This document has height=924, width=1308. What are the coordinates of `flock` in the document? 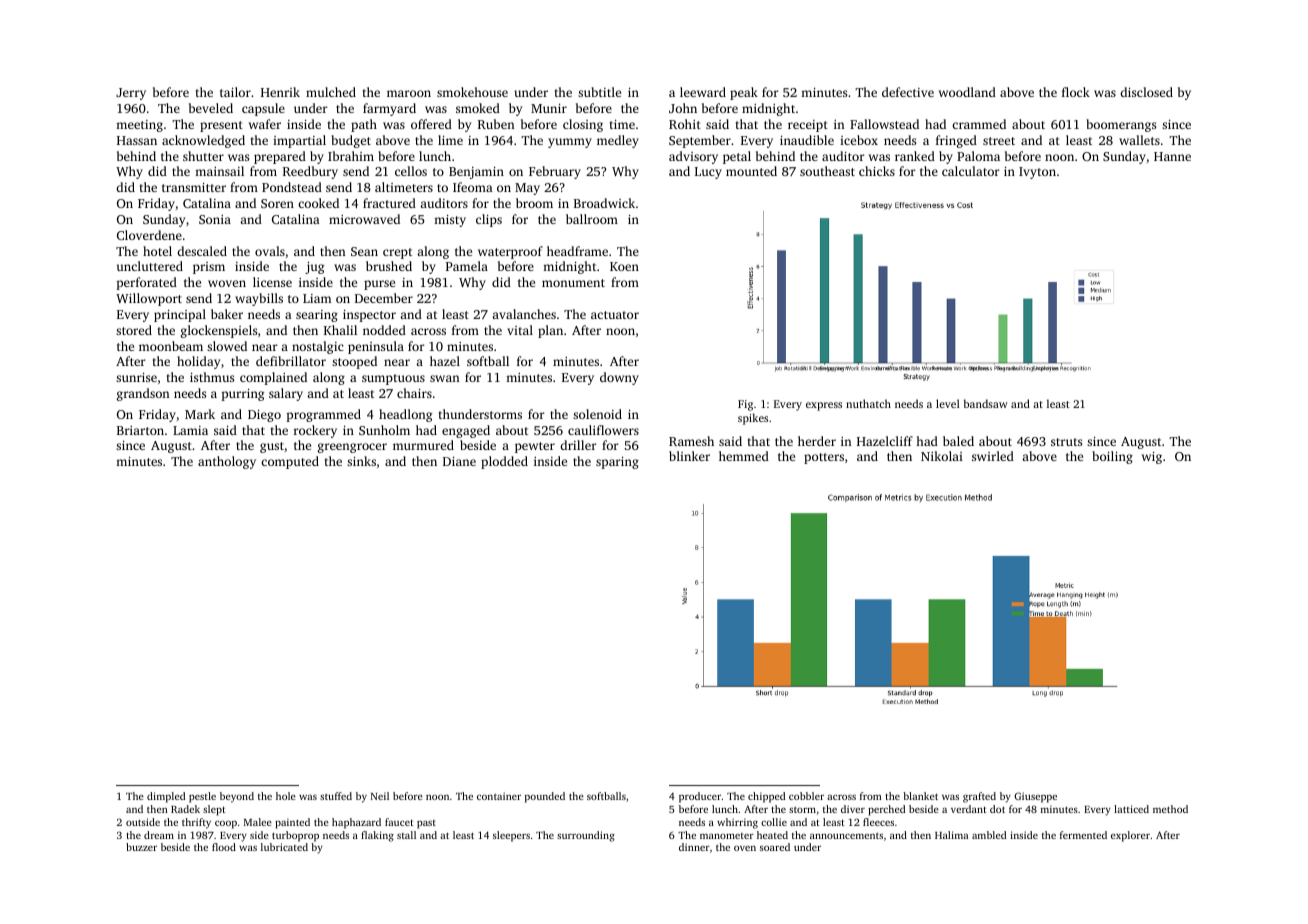 It's located at (1076, 92).
